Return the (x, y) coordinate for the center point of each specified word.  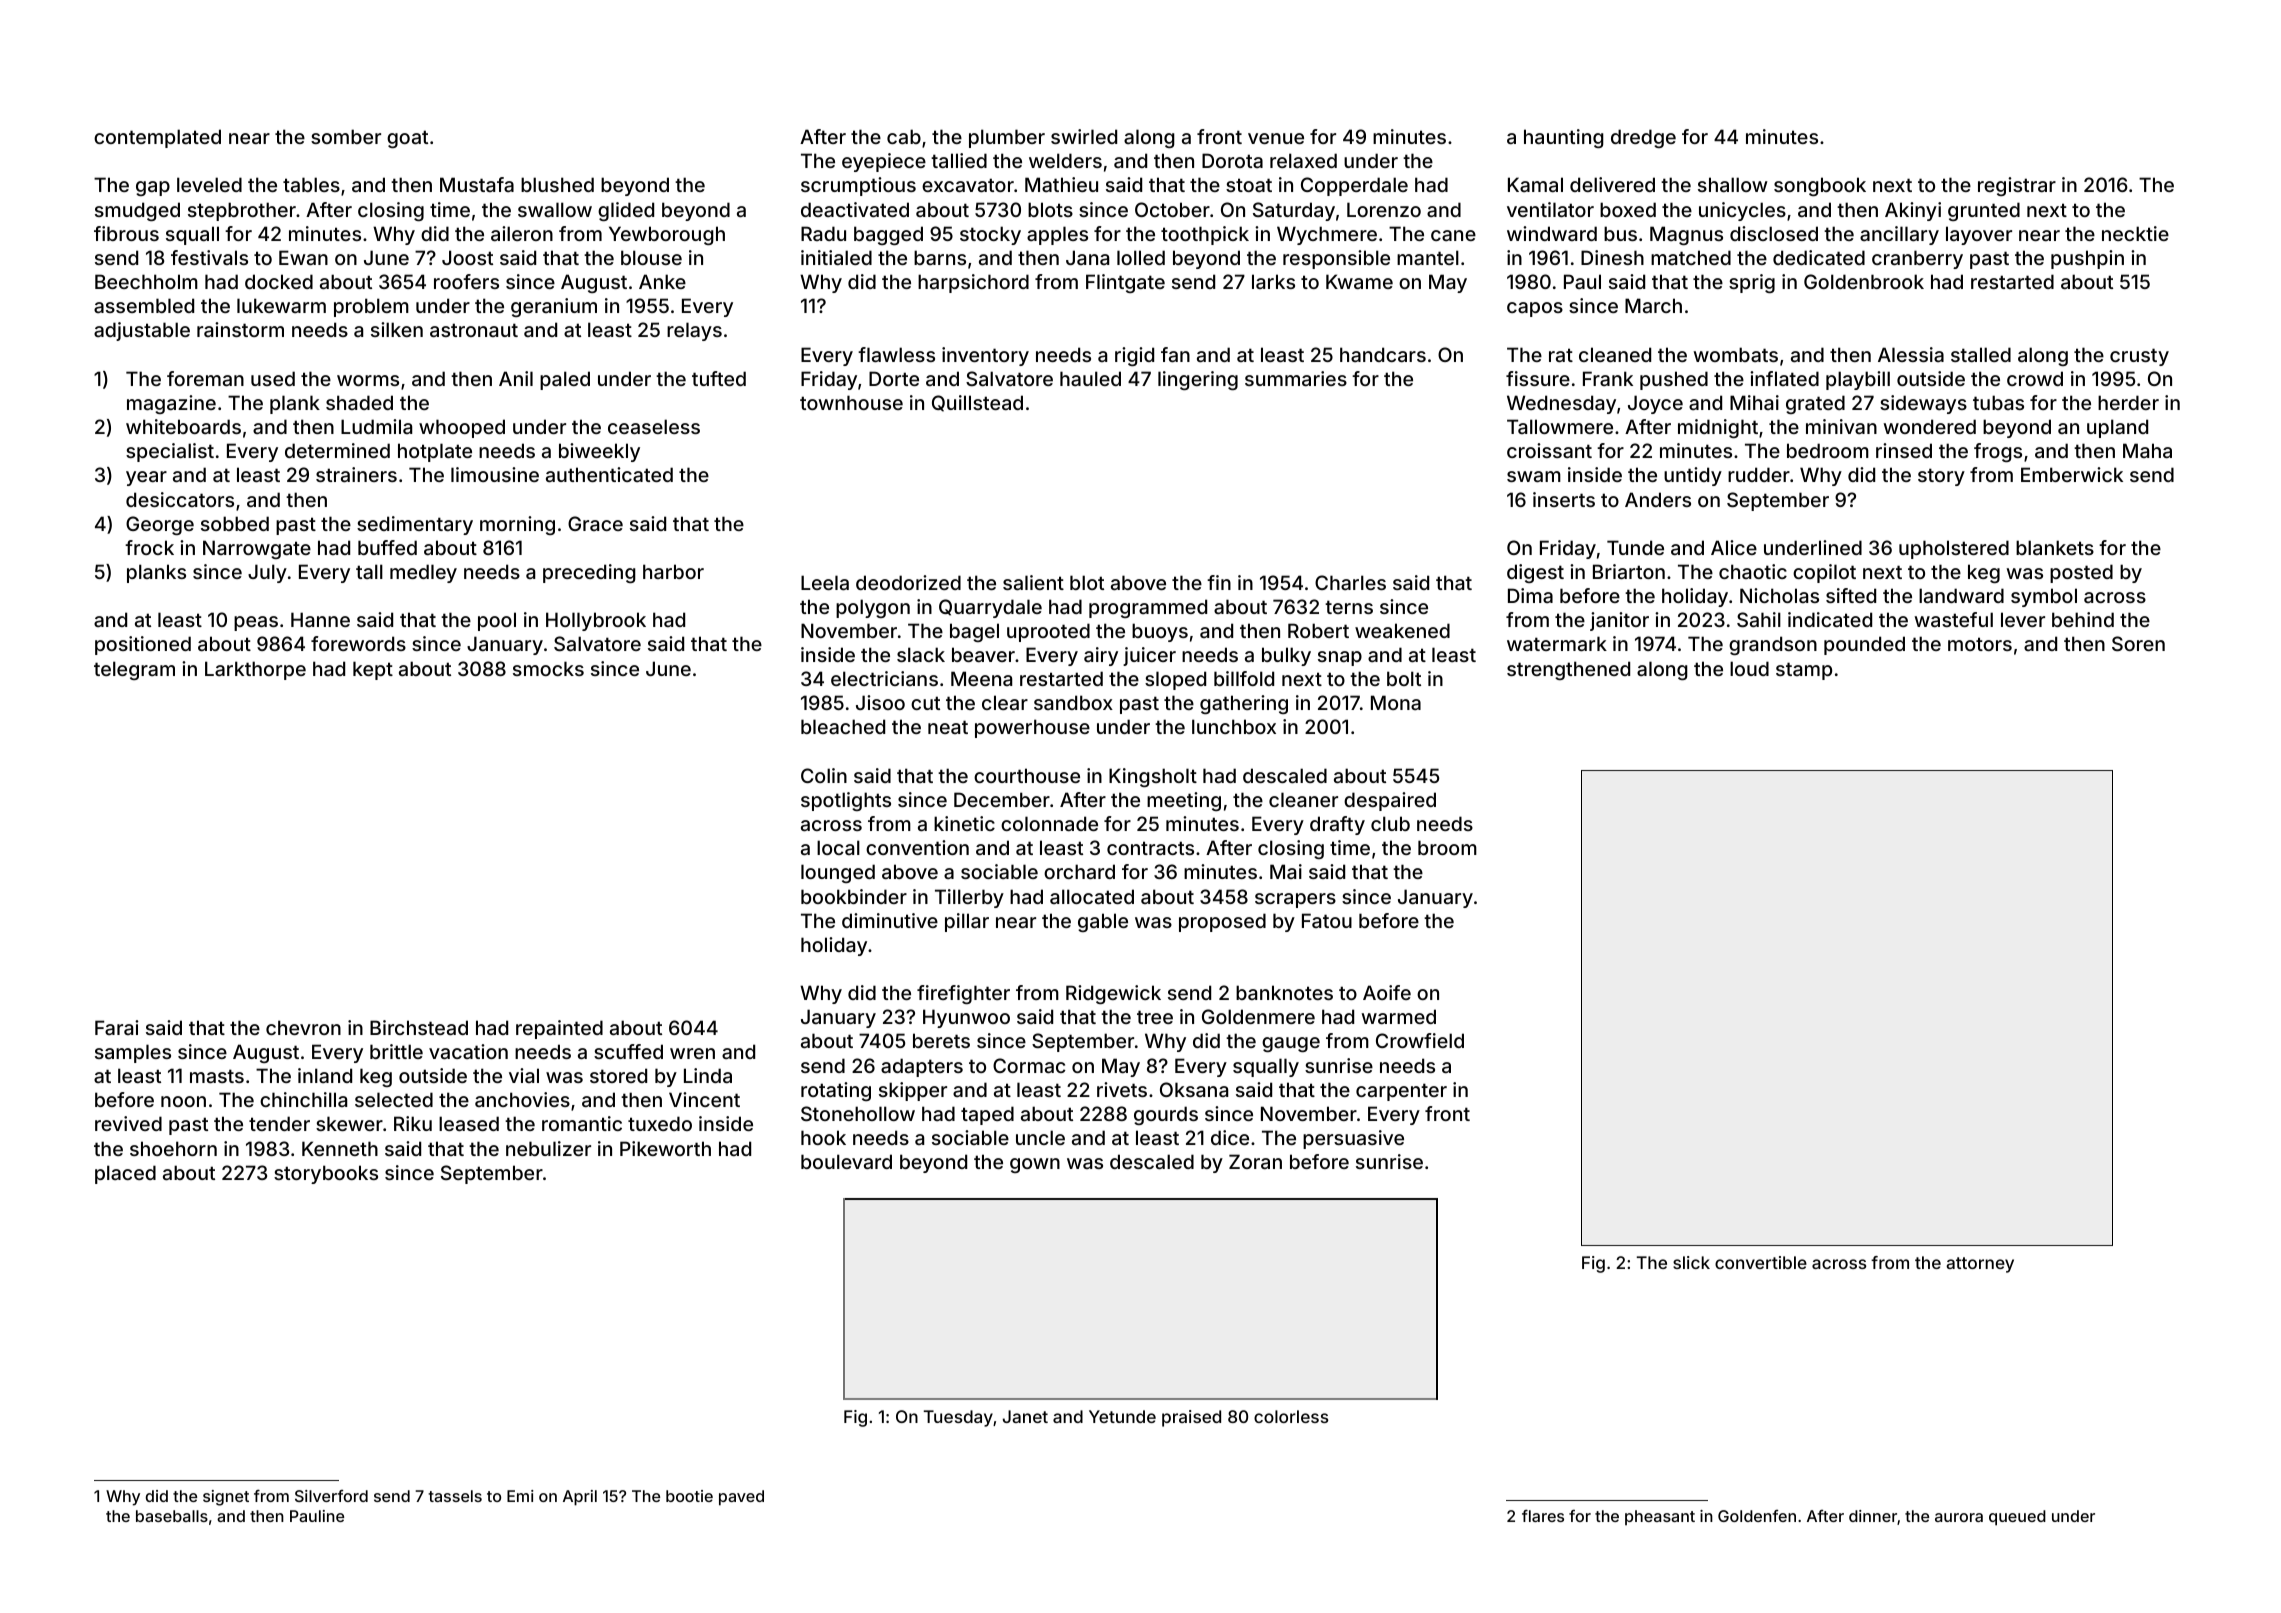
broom (1447, 847)
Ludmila (376, 426)
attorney (1980, 1265)
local (838, 847)
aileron (522, 233)
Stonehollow (858, 1113)
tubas (1998, 402)
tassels (455, 1496)
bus (1620, 233)
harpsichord (973, 283)
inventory (985, 356)
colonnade (1049, 823)
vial (524, 1075)
